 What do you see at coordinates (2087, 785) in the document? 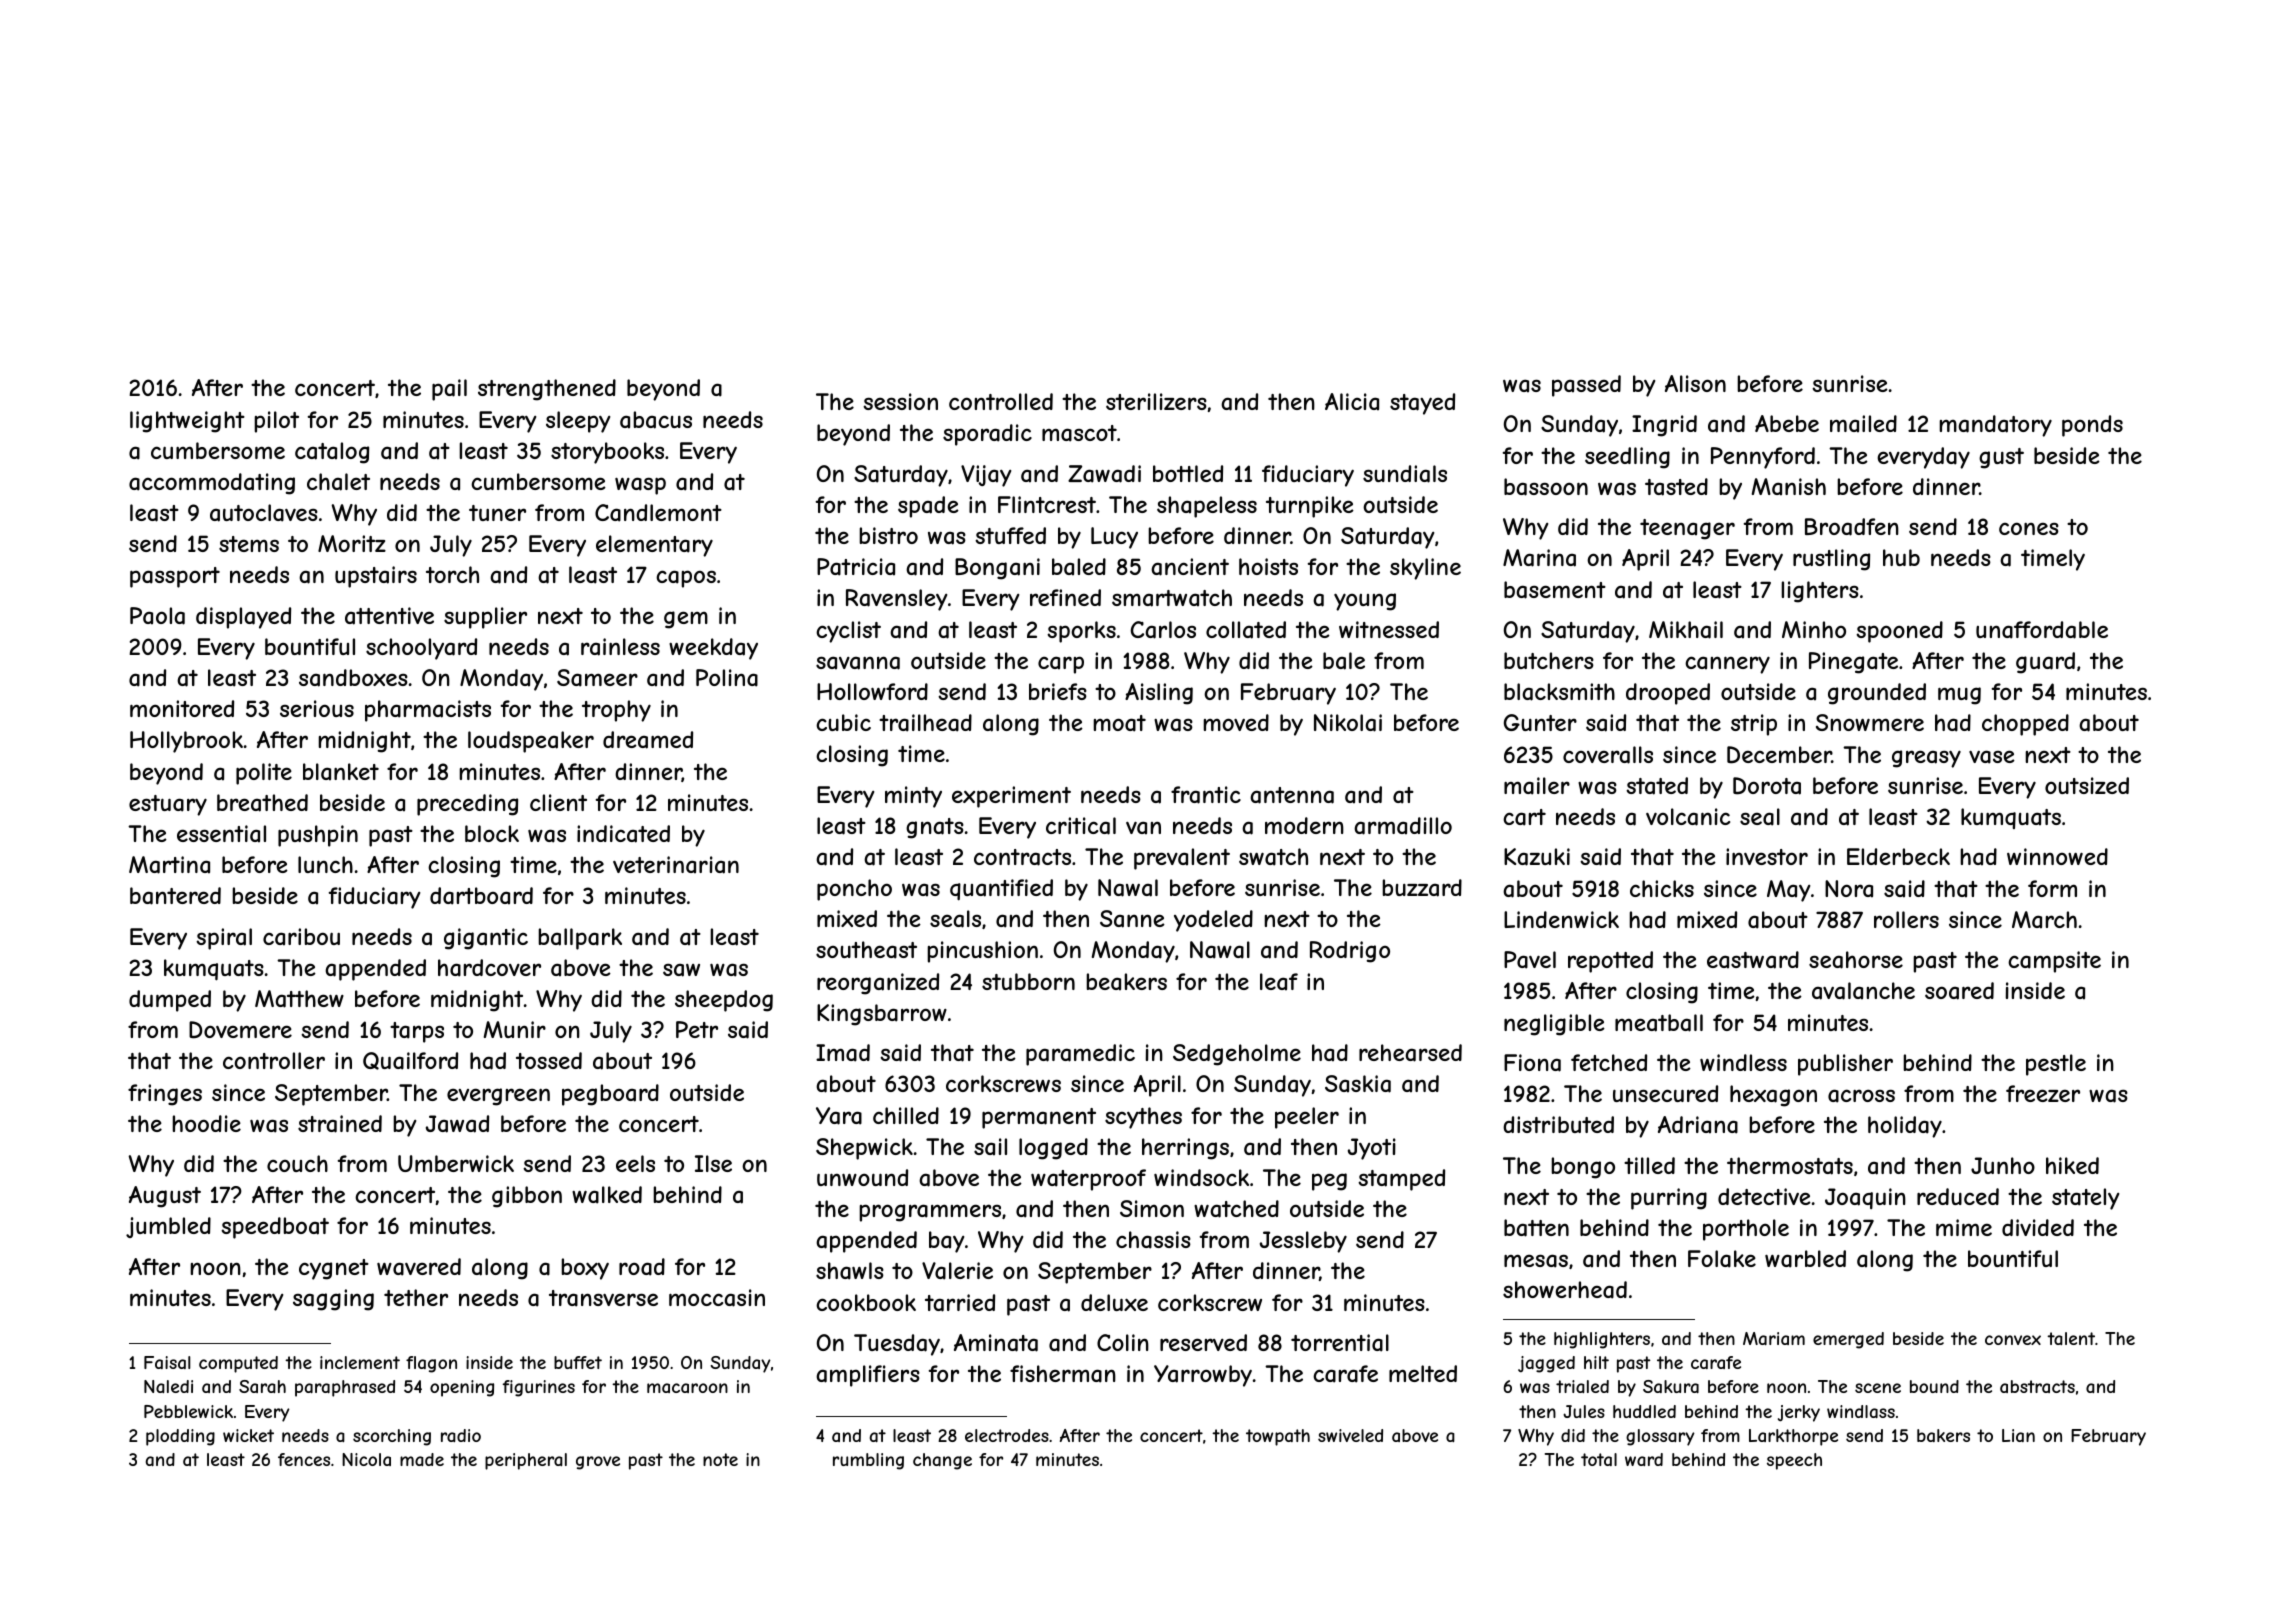
I see `outsized` at bounding box center [2087, 785].
